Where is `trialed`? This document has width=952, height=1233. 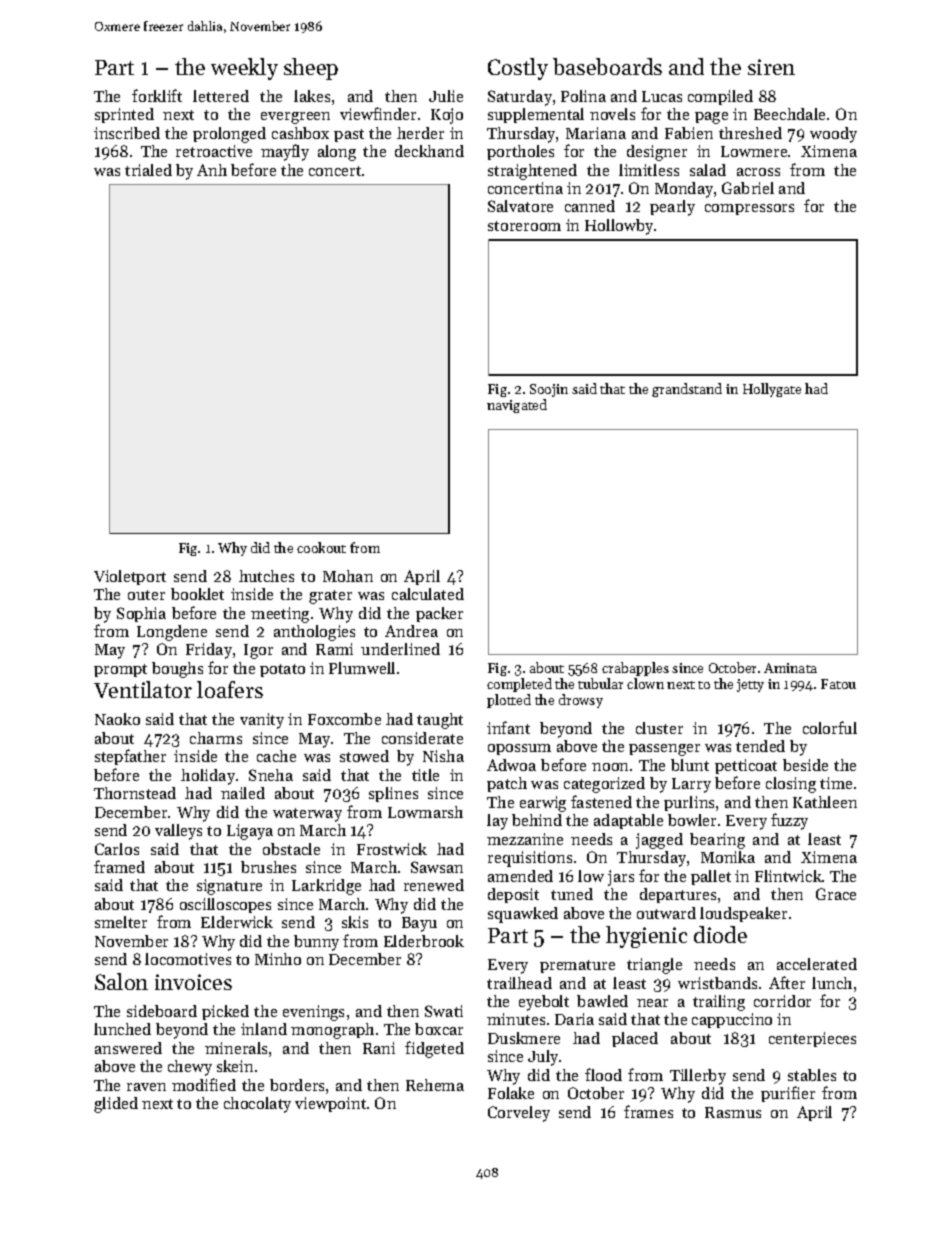
trialed is located at coordinates (148, 170).
